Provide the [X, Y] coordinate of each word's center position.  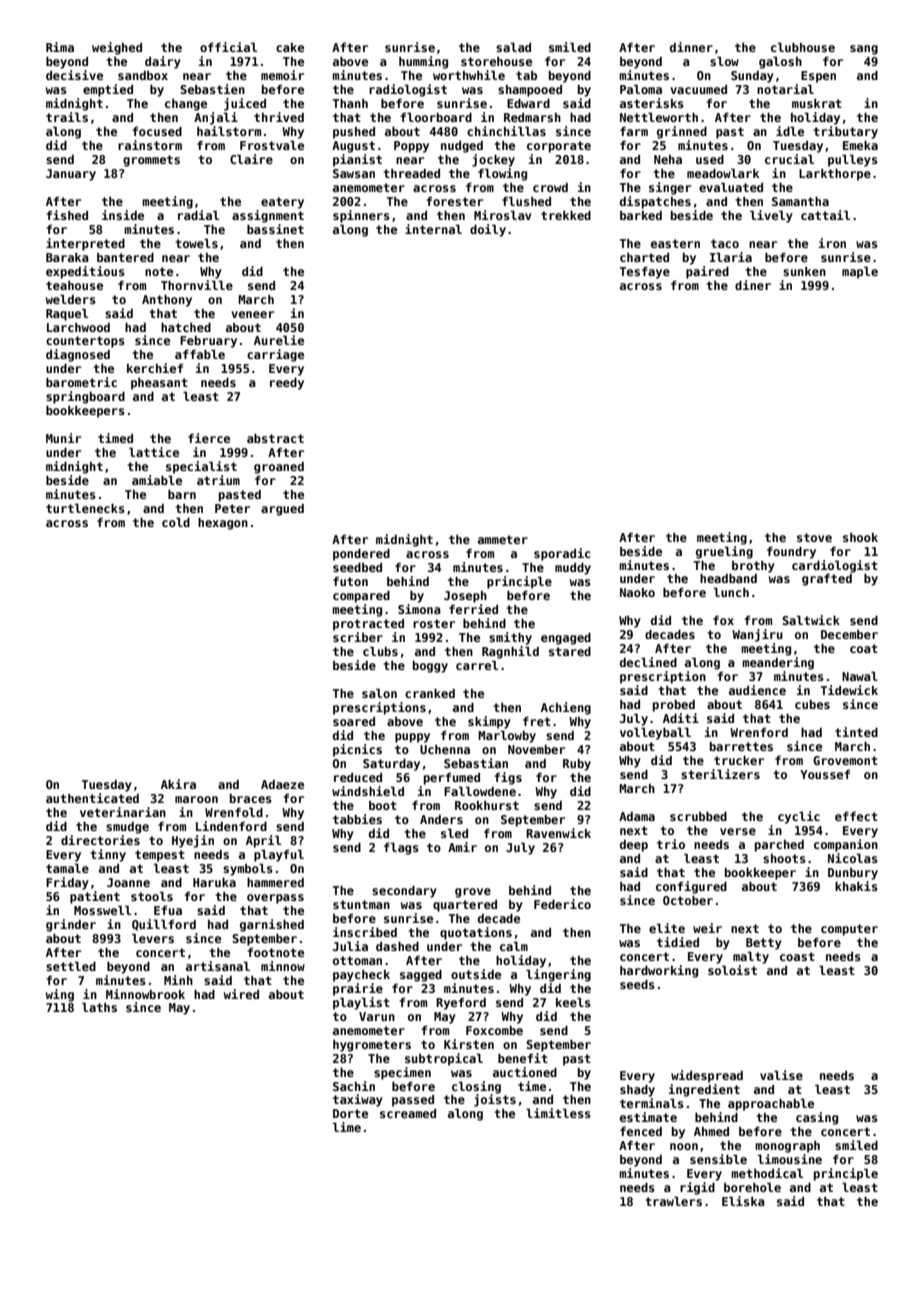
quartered [465, 906]
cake [290, 47]
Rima [60, 47]
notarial [785, 89]
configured [691, 887]
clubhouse [803, 47]
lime [347, 1127]
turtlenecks [85, 508]
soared [354, 721]
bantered [125, 257]
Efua [168, 910]
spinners [361, 216]
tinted [856, 732]
